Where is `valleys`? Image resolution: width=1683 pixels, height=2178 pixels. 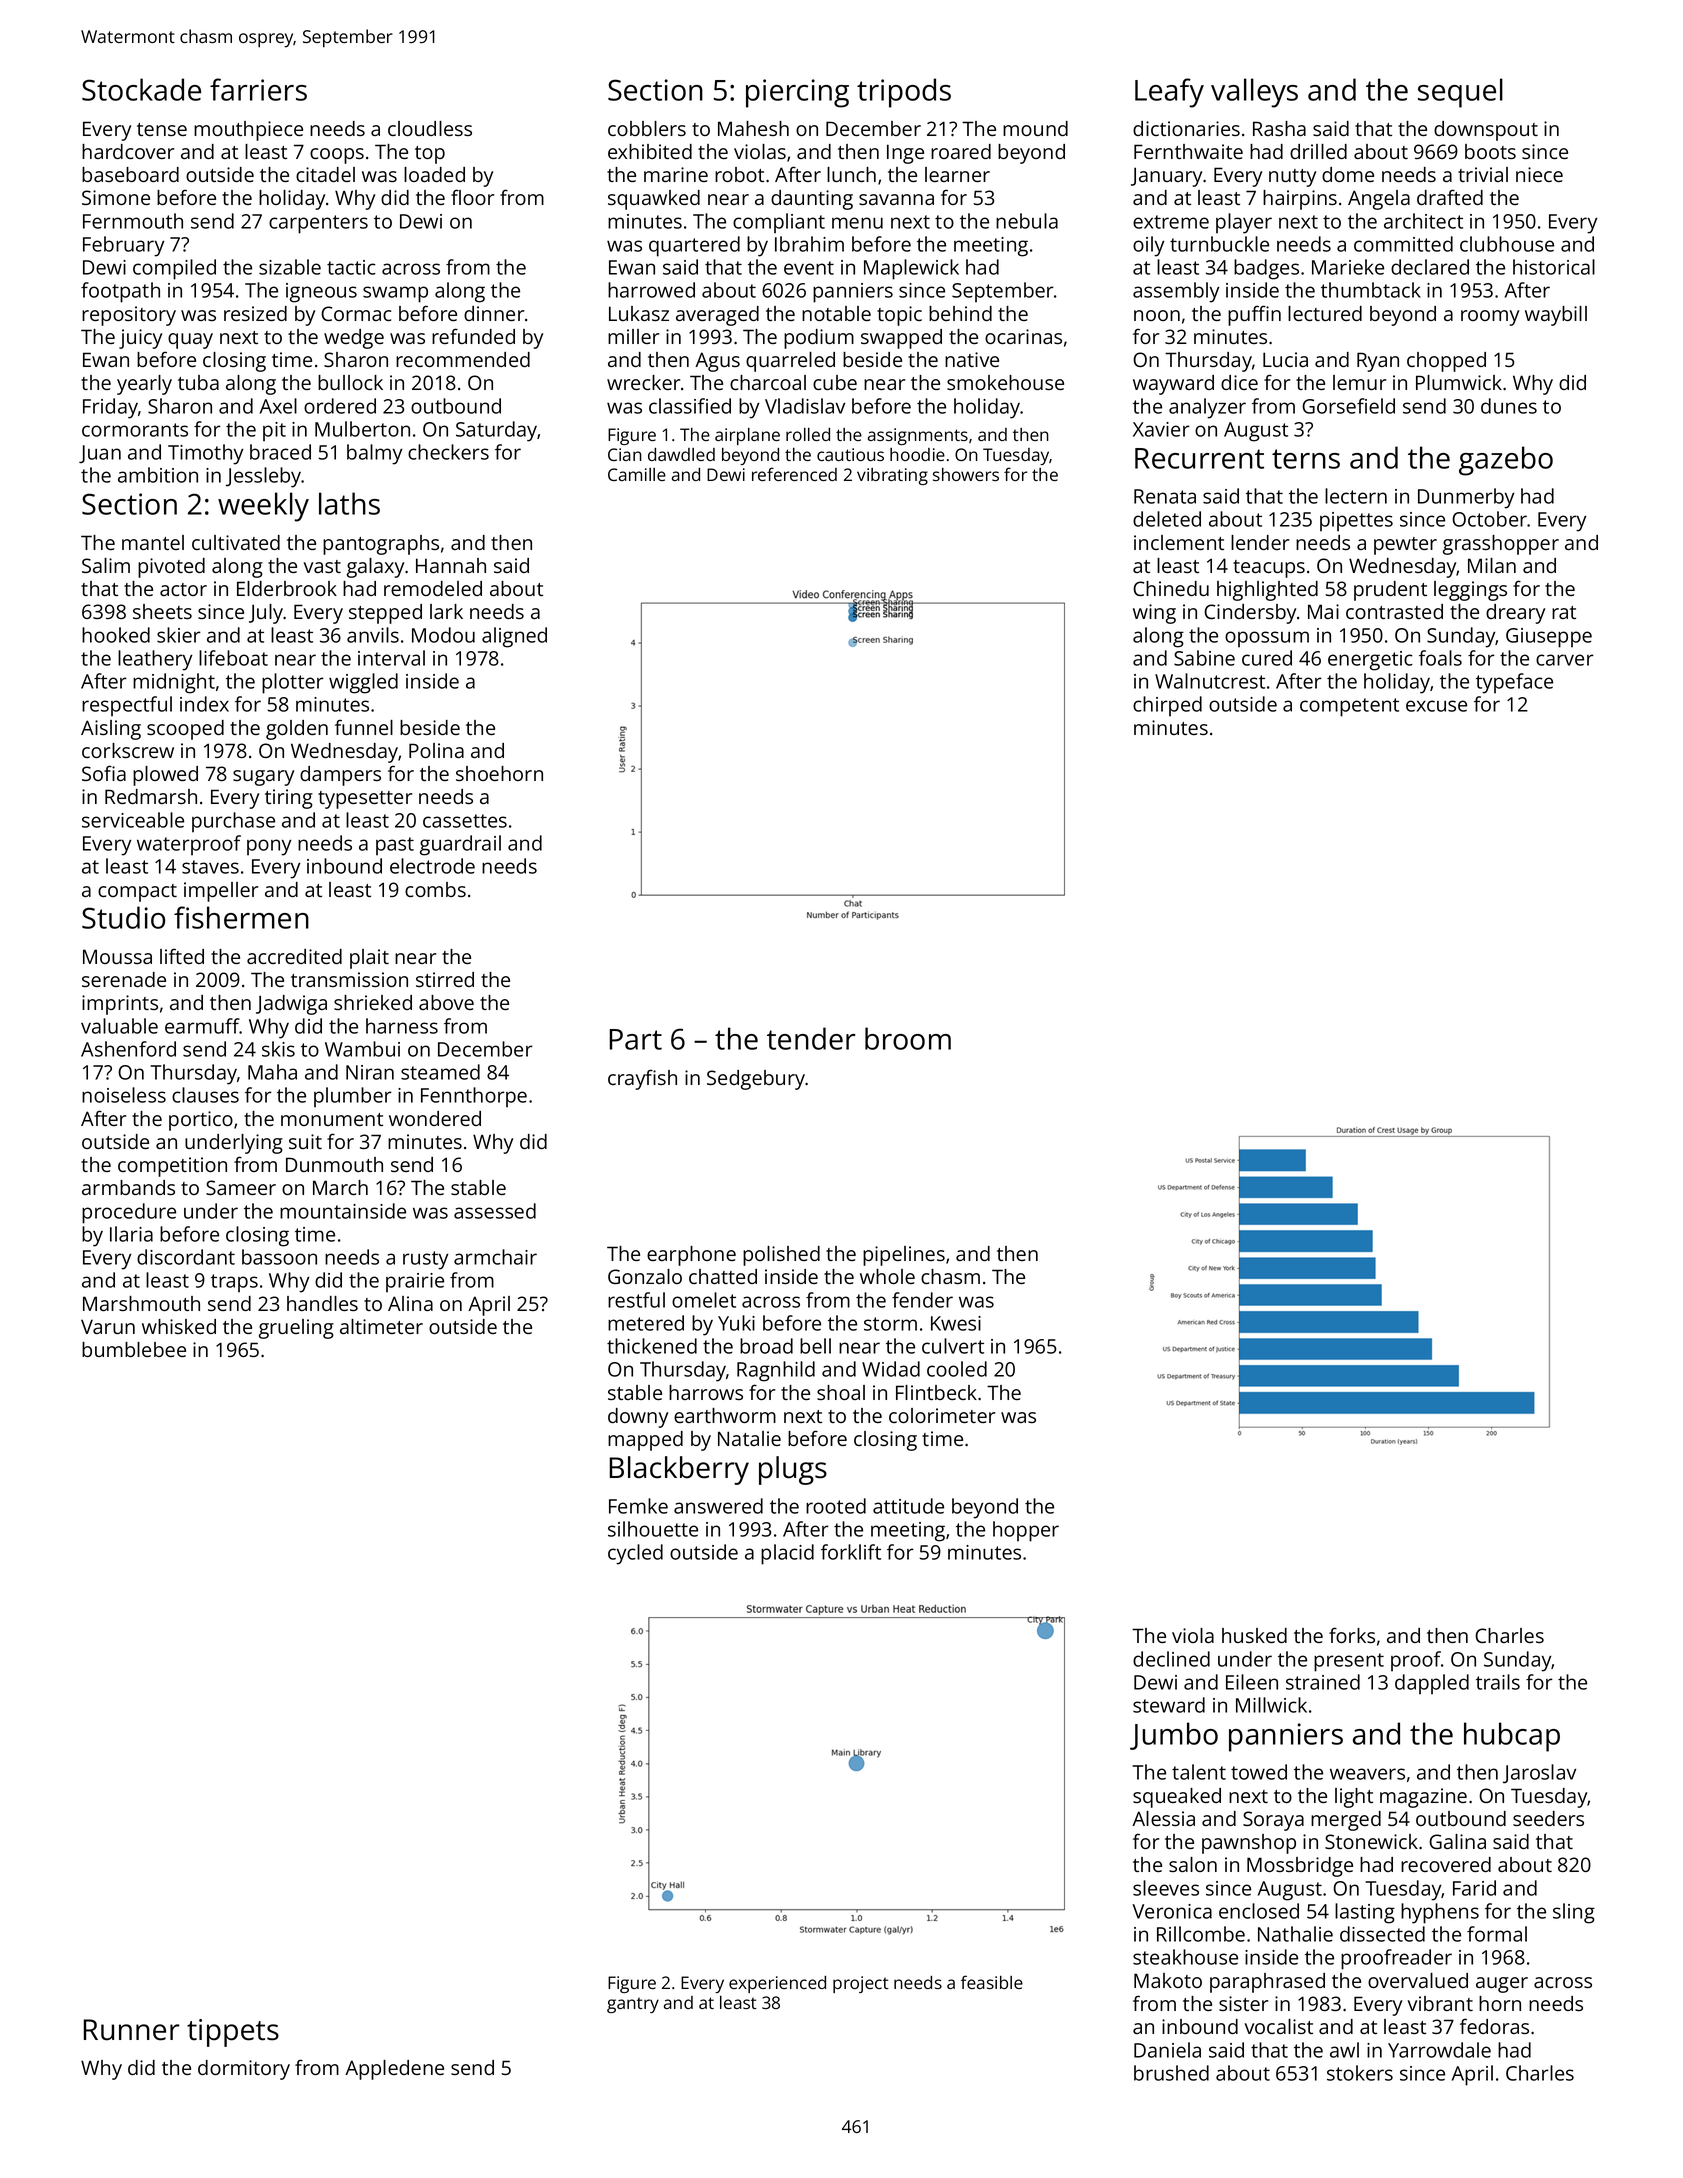 valleys is located at coordinates (1254, 93).
